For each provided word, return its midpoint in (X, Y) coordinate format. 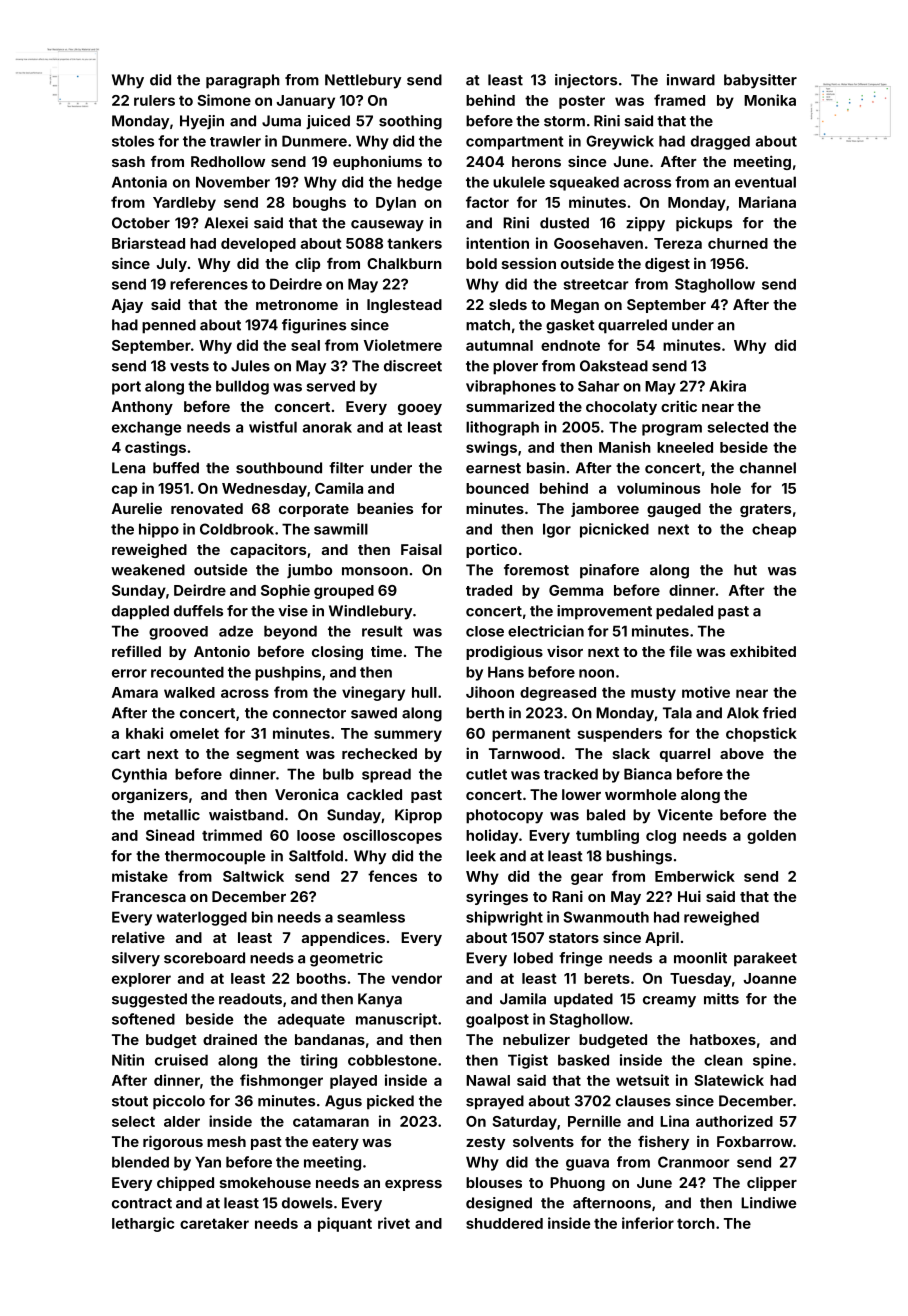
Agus (343, 1102)
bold (481, 263)
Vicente (685, 815)
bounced (497, 488)
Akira (727, 386)
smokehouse (265, 1182)
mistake (140, 876)
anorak (327, 427)
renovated (207, 508)
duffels (198, 611)
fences (392, 876)
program (672, 430)
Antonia (139, 182)
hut (745, 570)
